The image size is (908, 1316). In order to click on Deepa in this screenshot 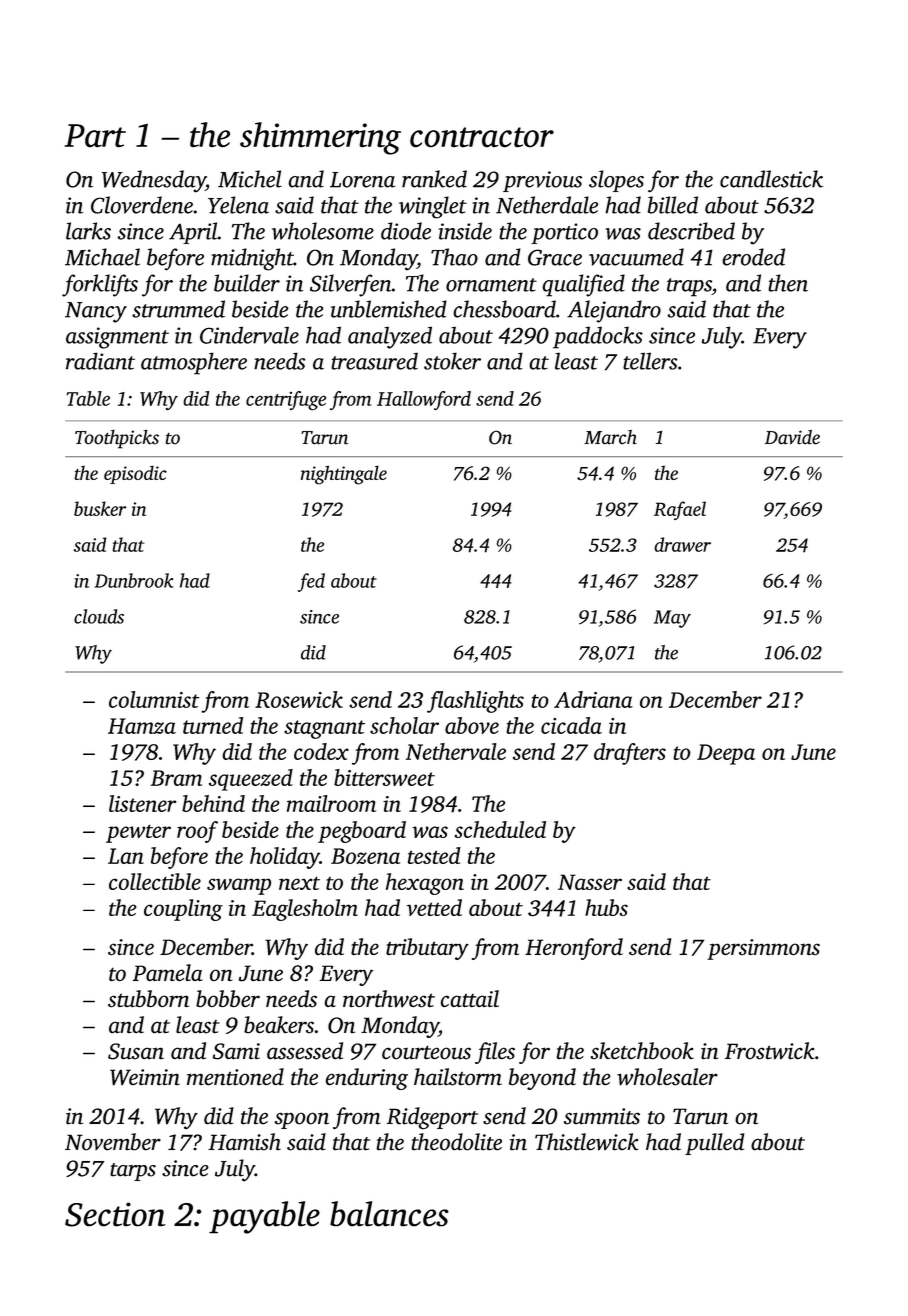, I will do `click(726, 754)`.
